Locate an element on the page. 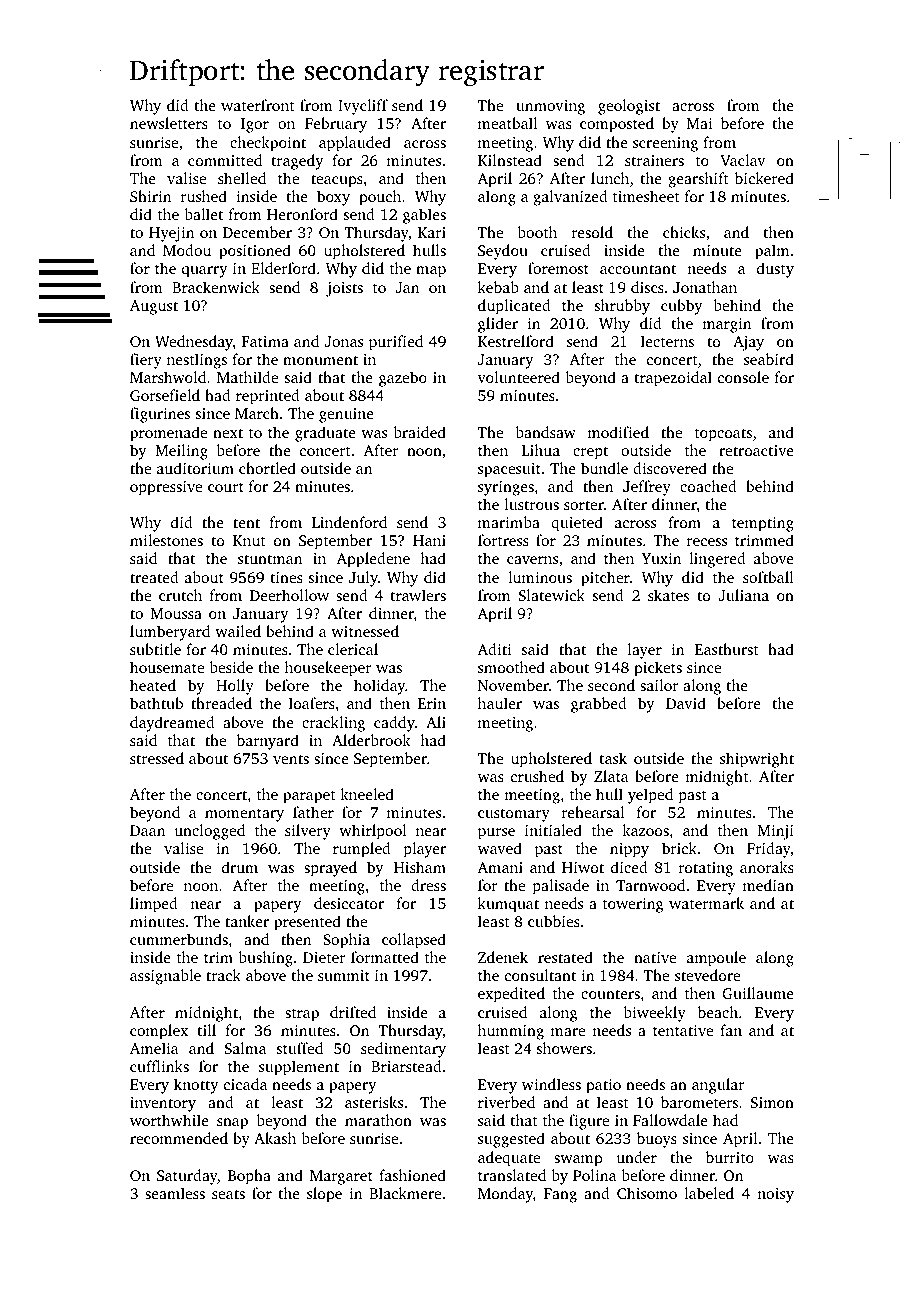 The height and width of the image is (1314, 924). stressed is located at coordinates (157, 758).
